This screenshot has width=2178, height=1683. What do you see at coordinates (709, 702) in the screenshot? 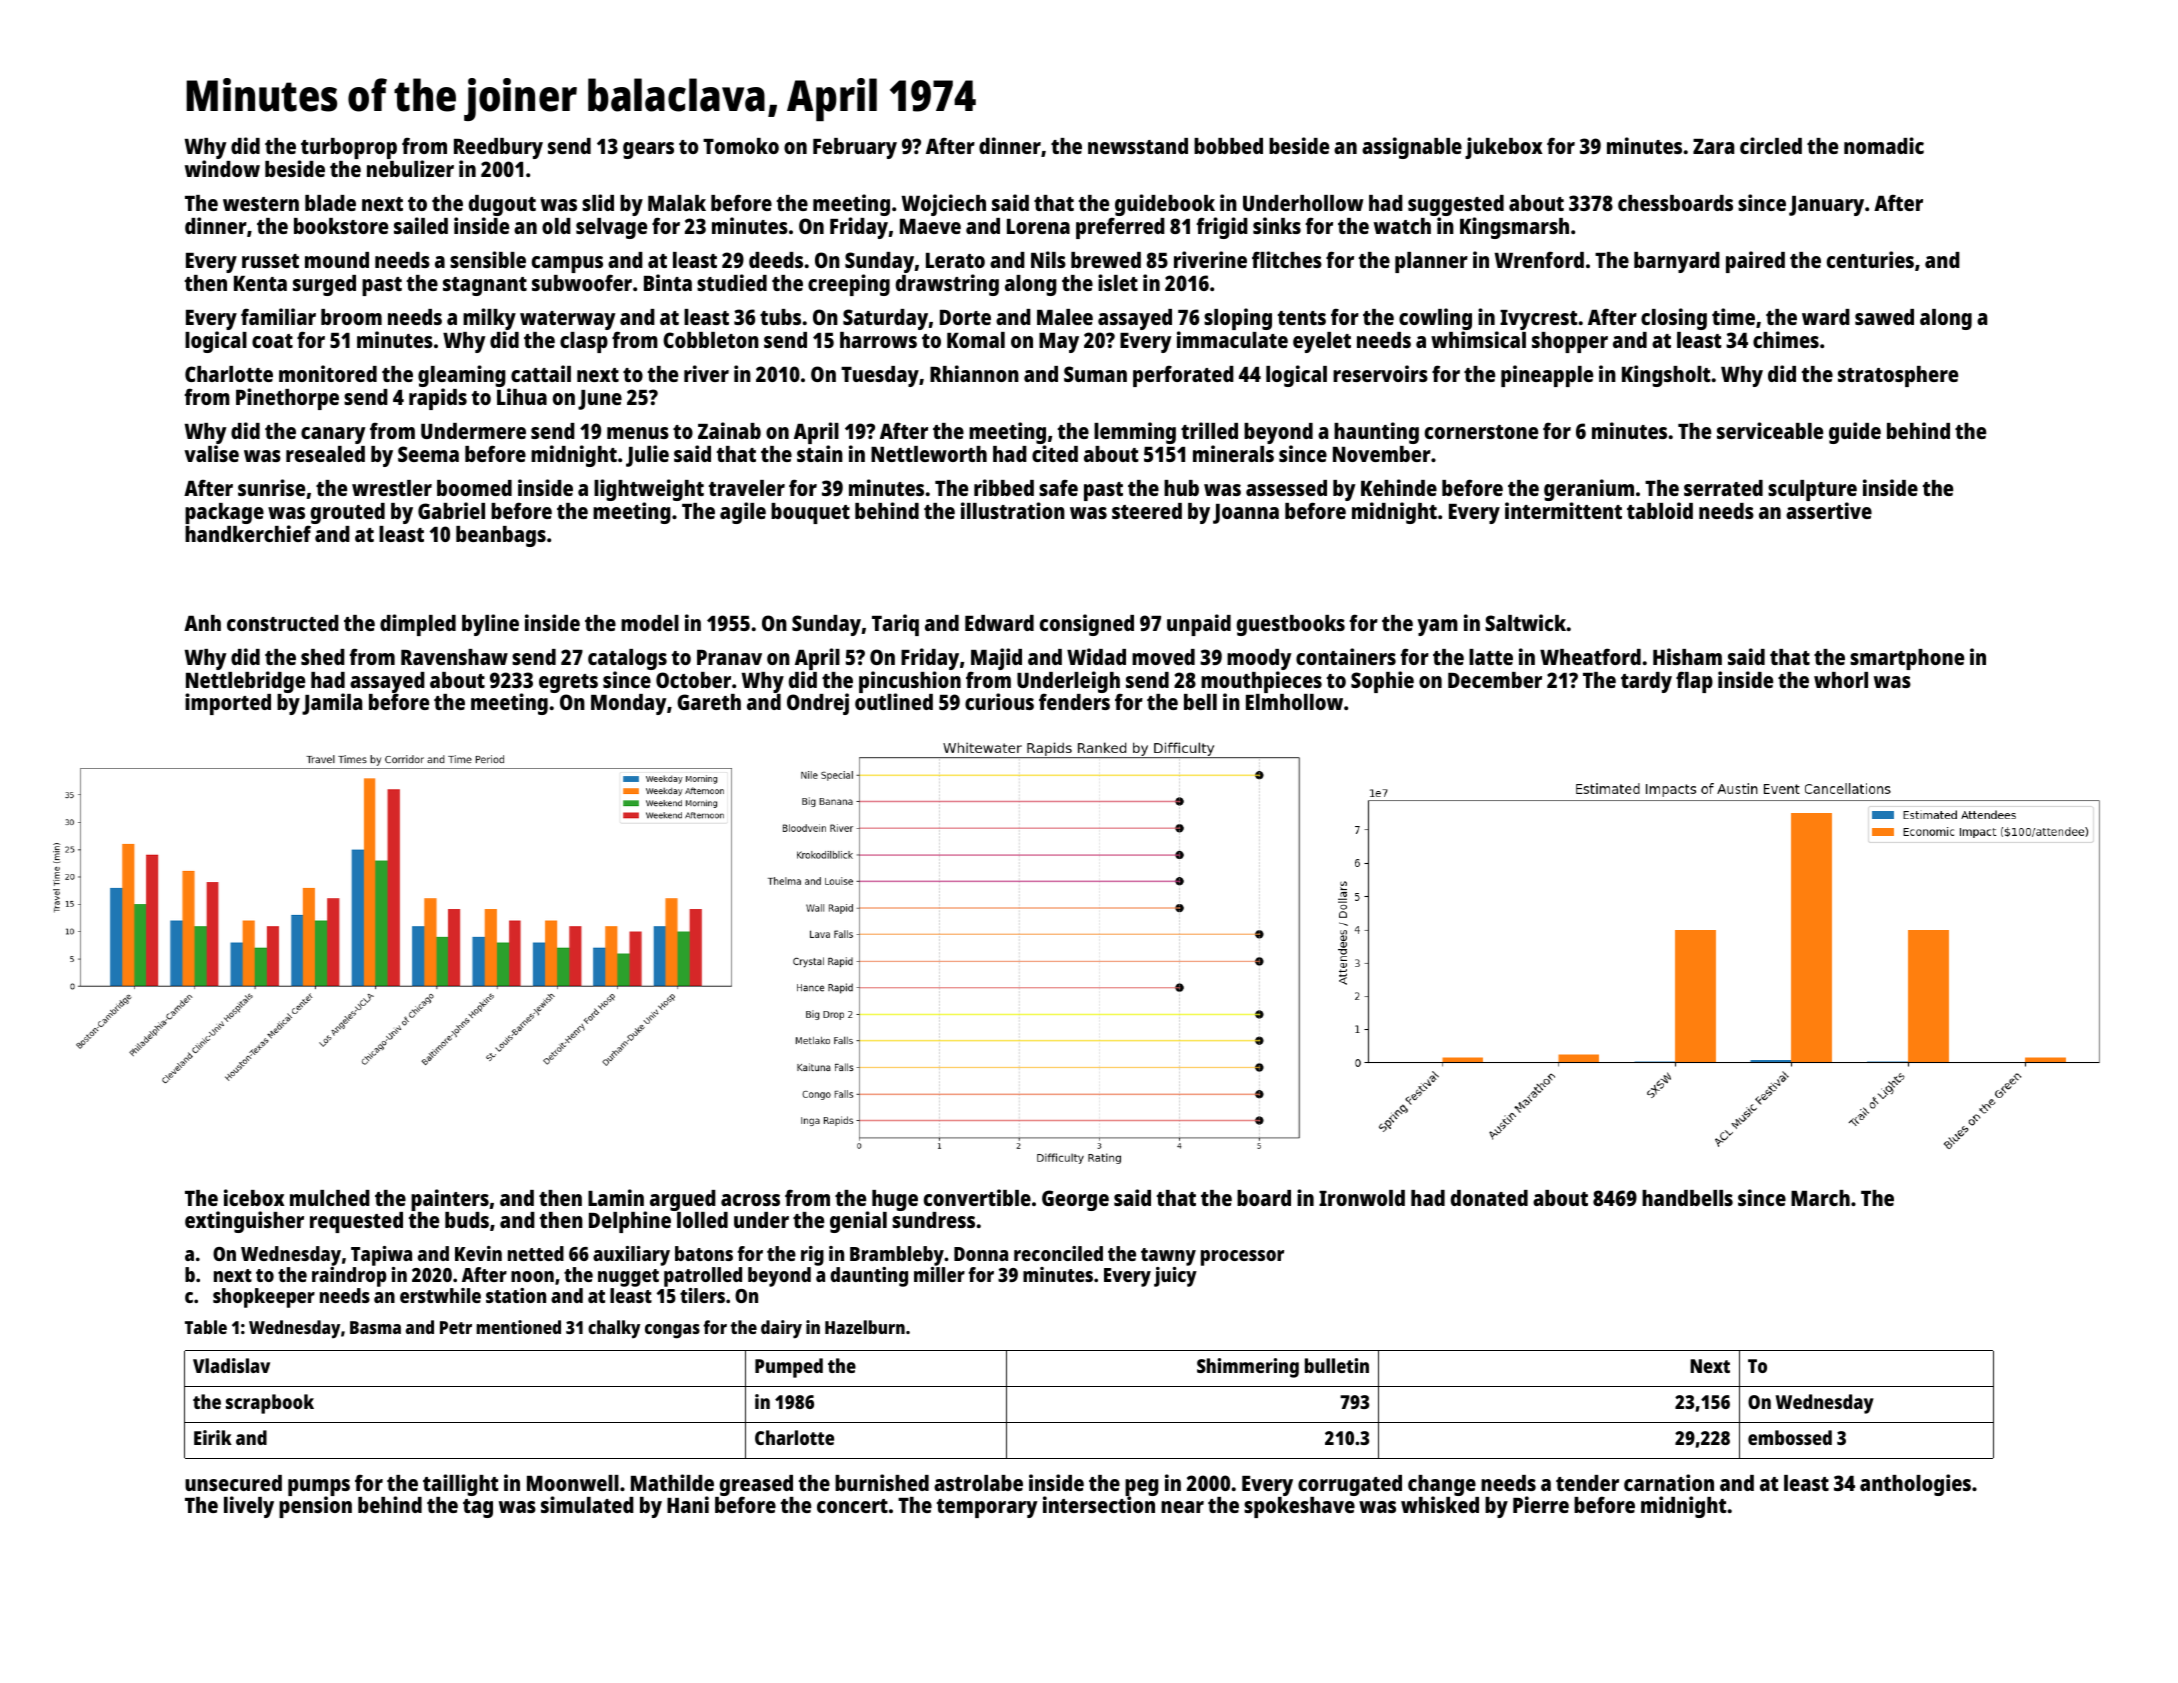
I see `Gareth` at bounding box center [709, 702].
